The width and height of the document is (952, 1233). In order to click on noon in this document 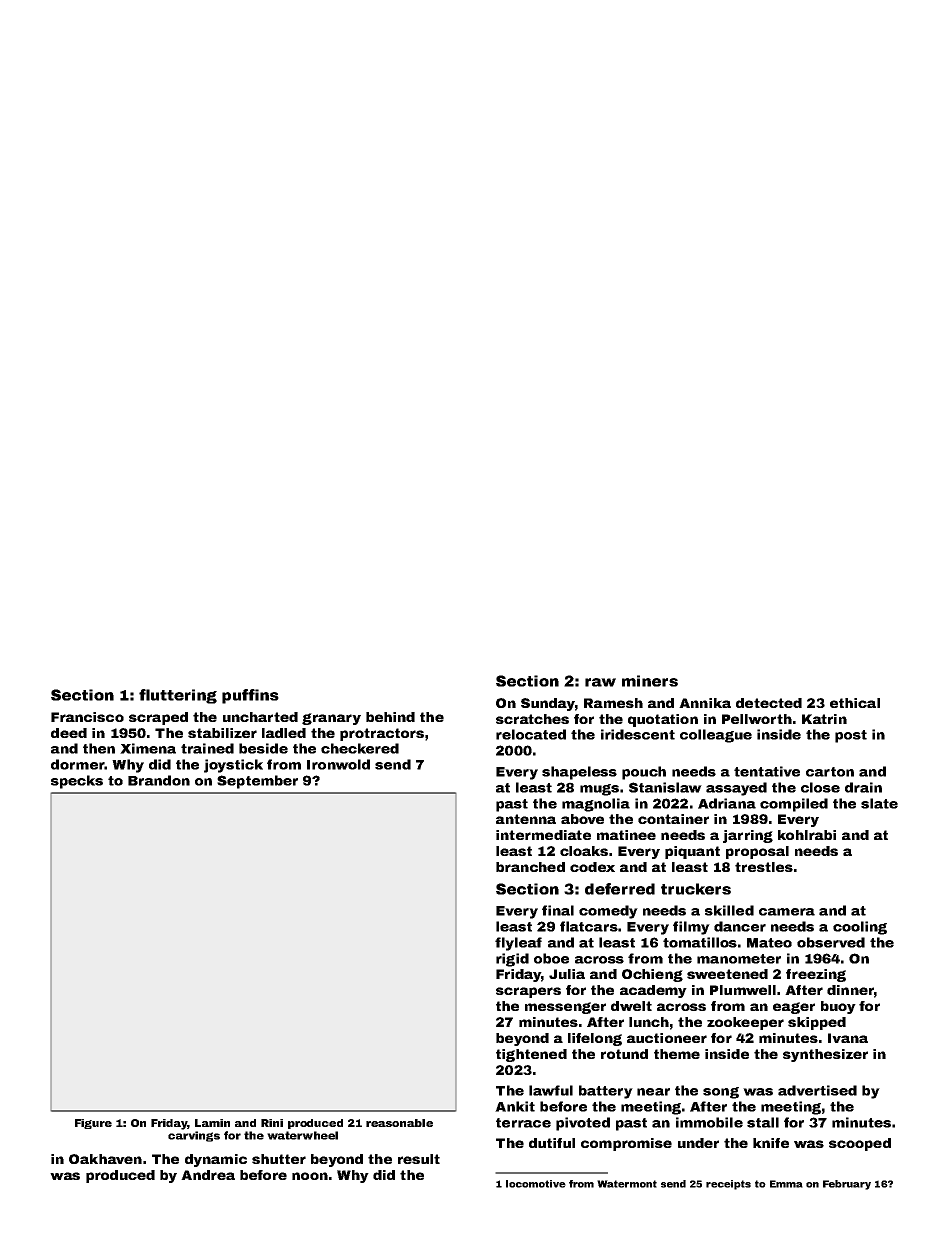, I will do `click(310, 1176)`.
